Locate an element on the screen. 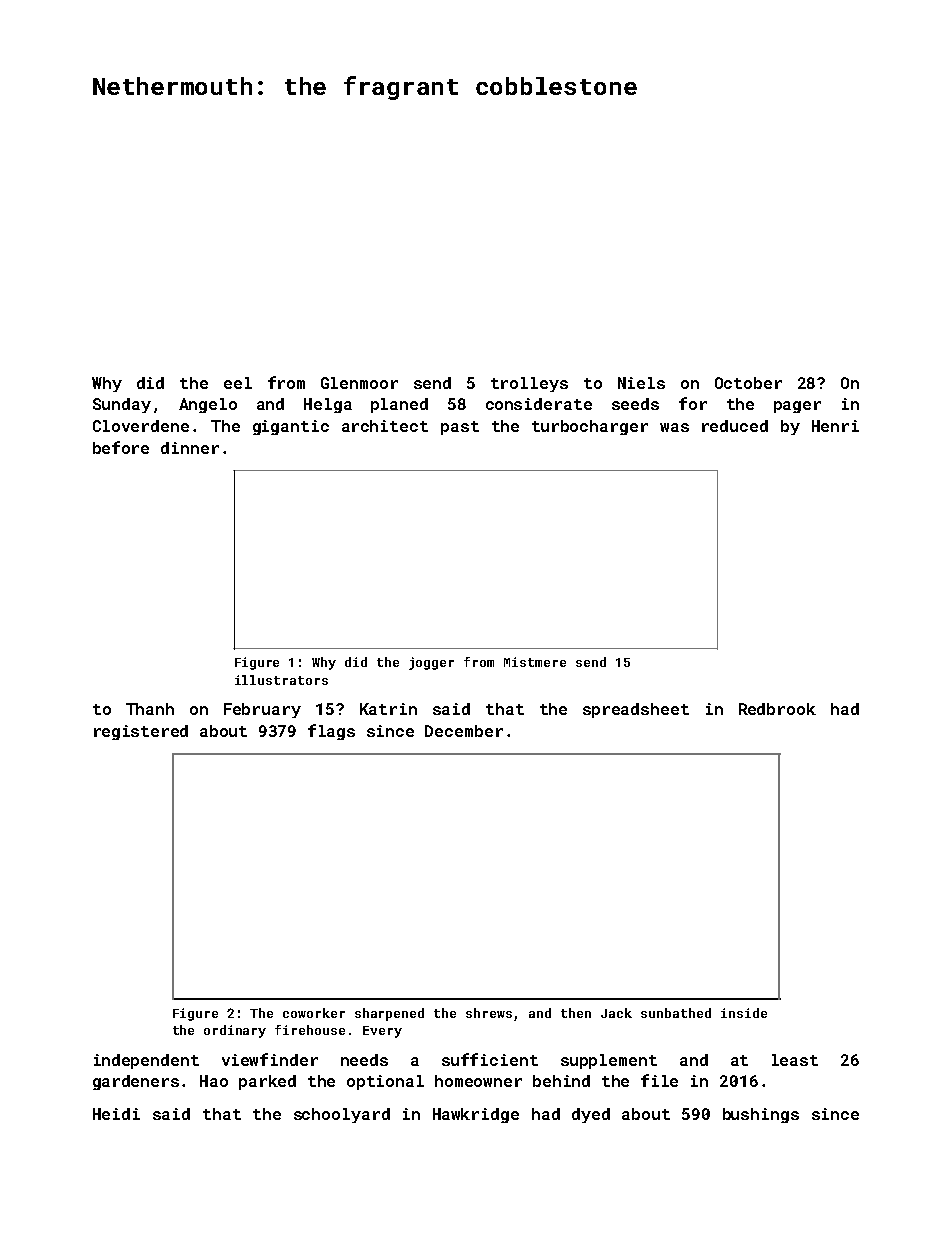  past is located at coordinates (460, 428).
